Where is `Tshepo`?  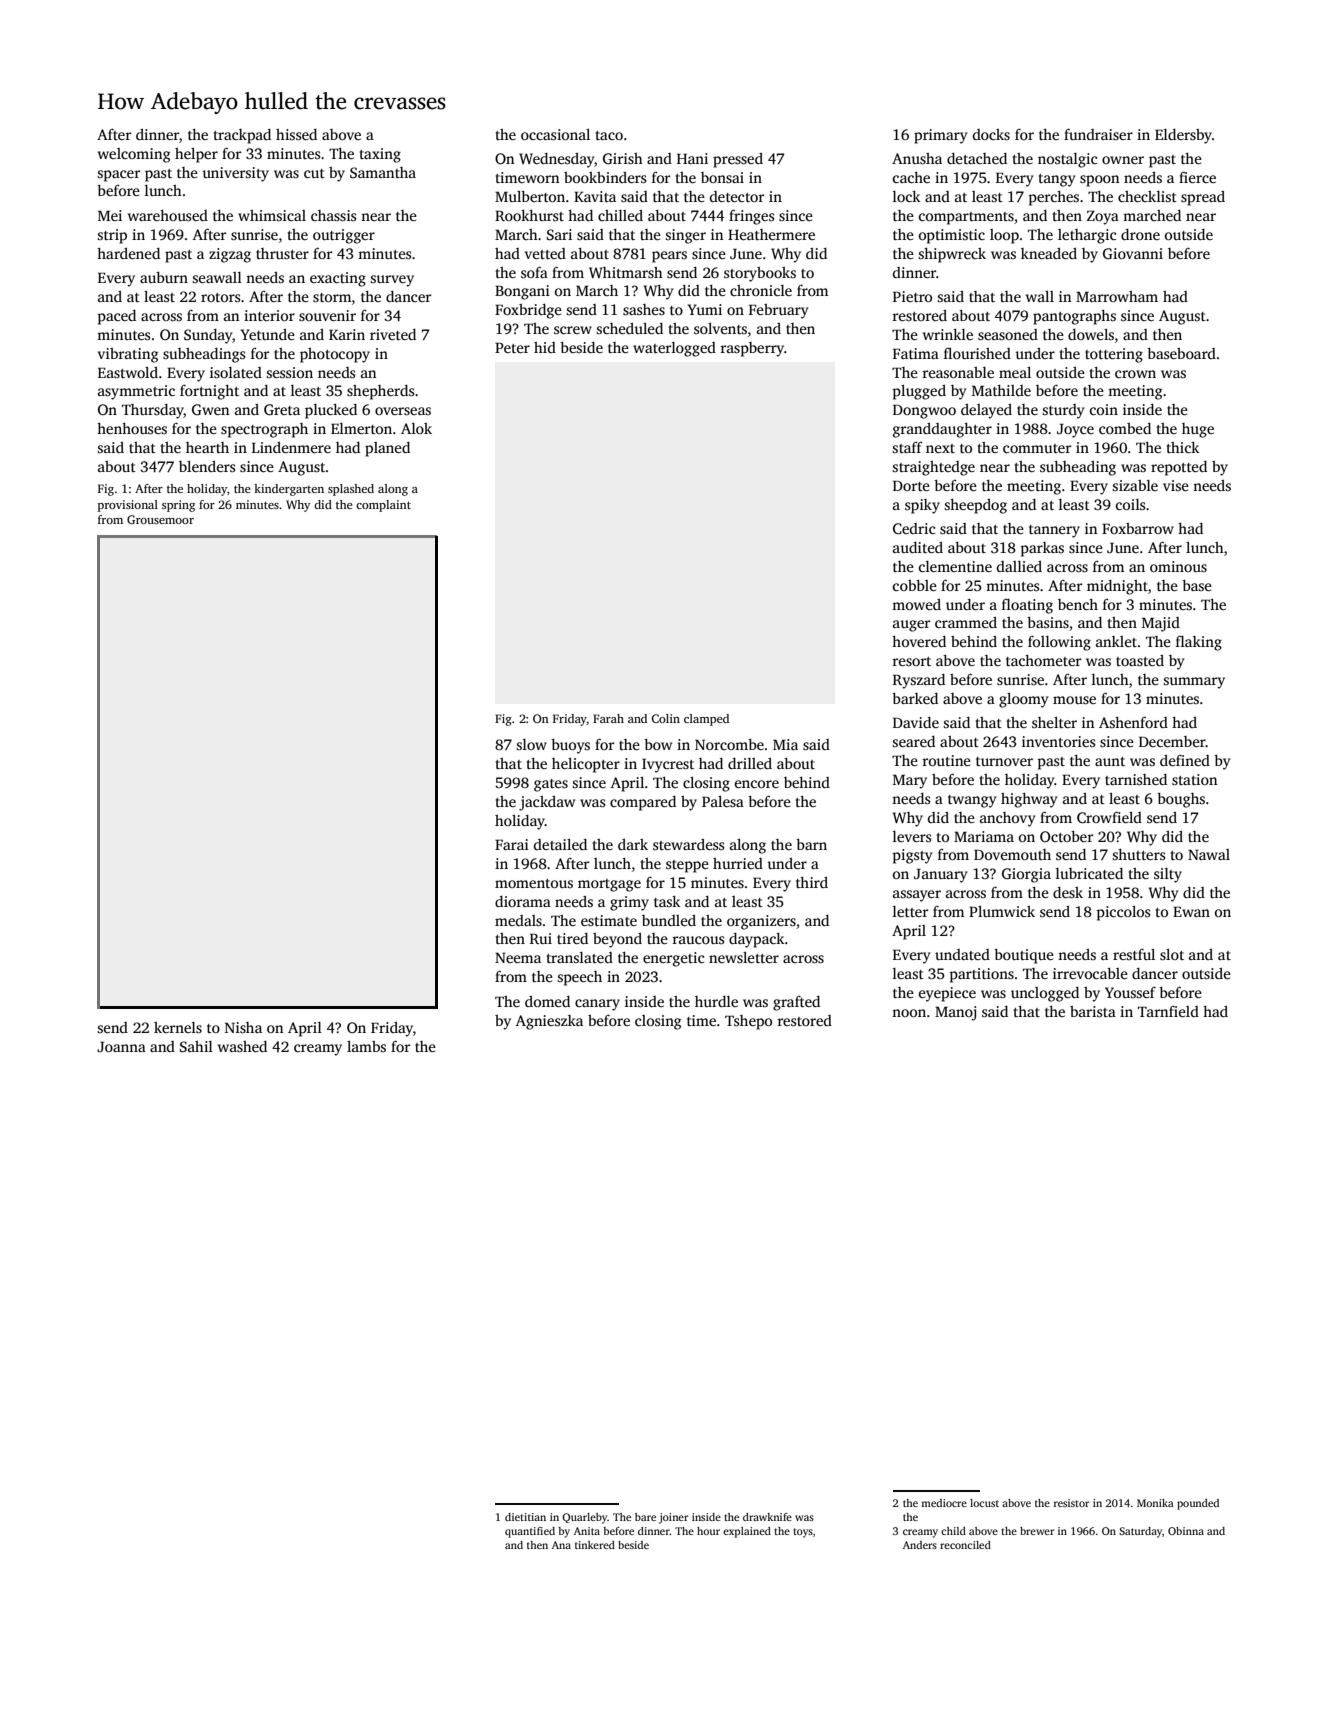 Tshepo is located at coordinates (748, 1022).
